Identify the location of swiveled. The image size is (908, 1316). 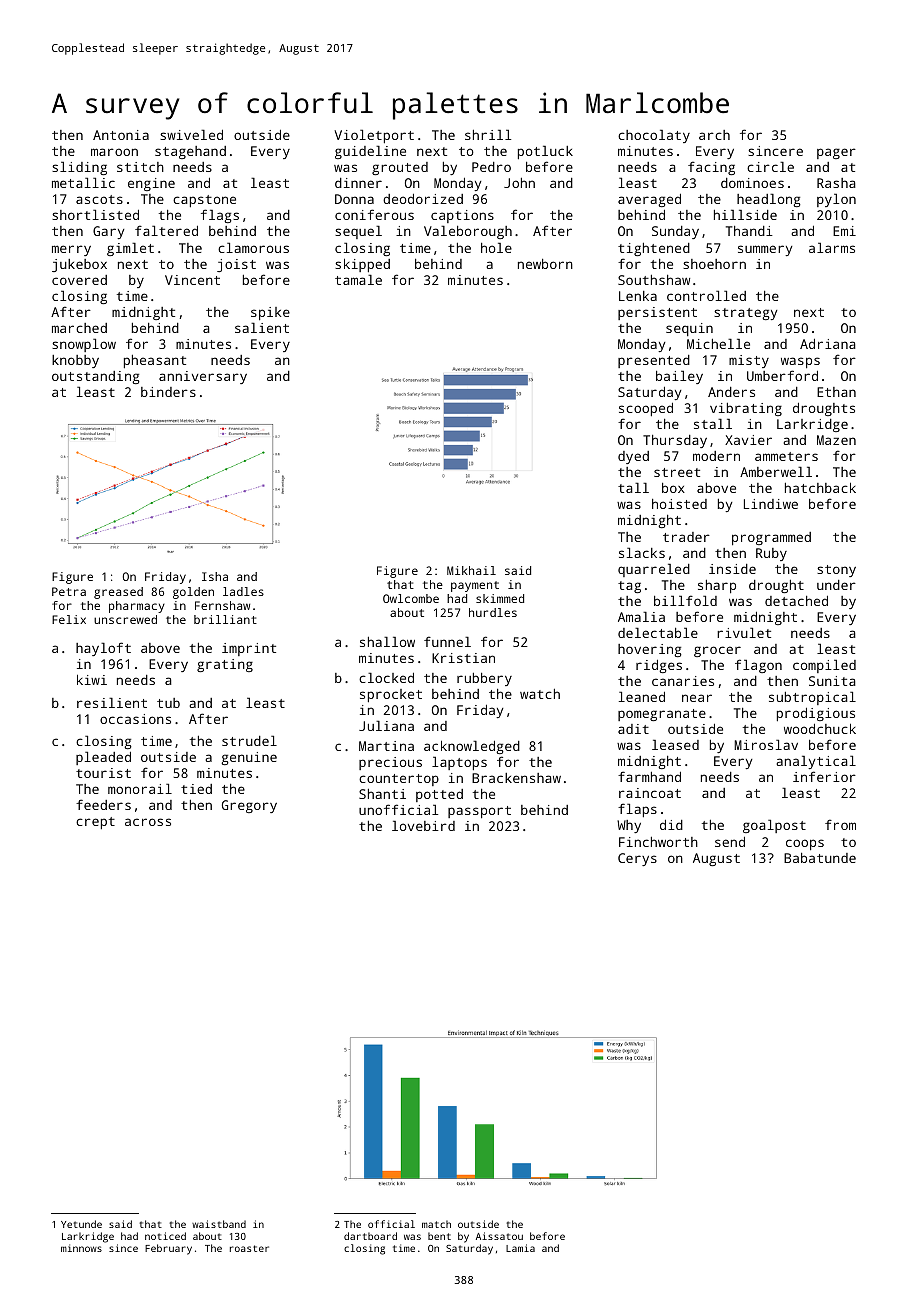
(191, 134).
